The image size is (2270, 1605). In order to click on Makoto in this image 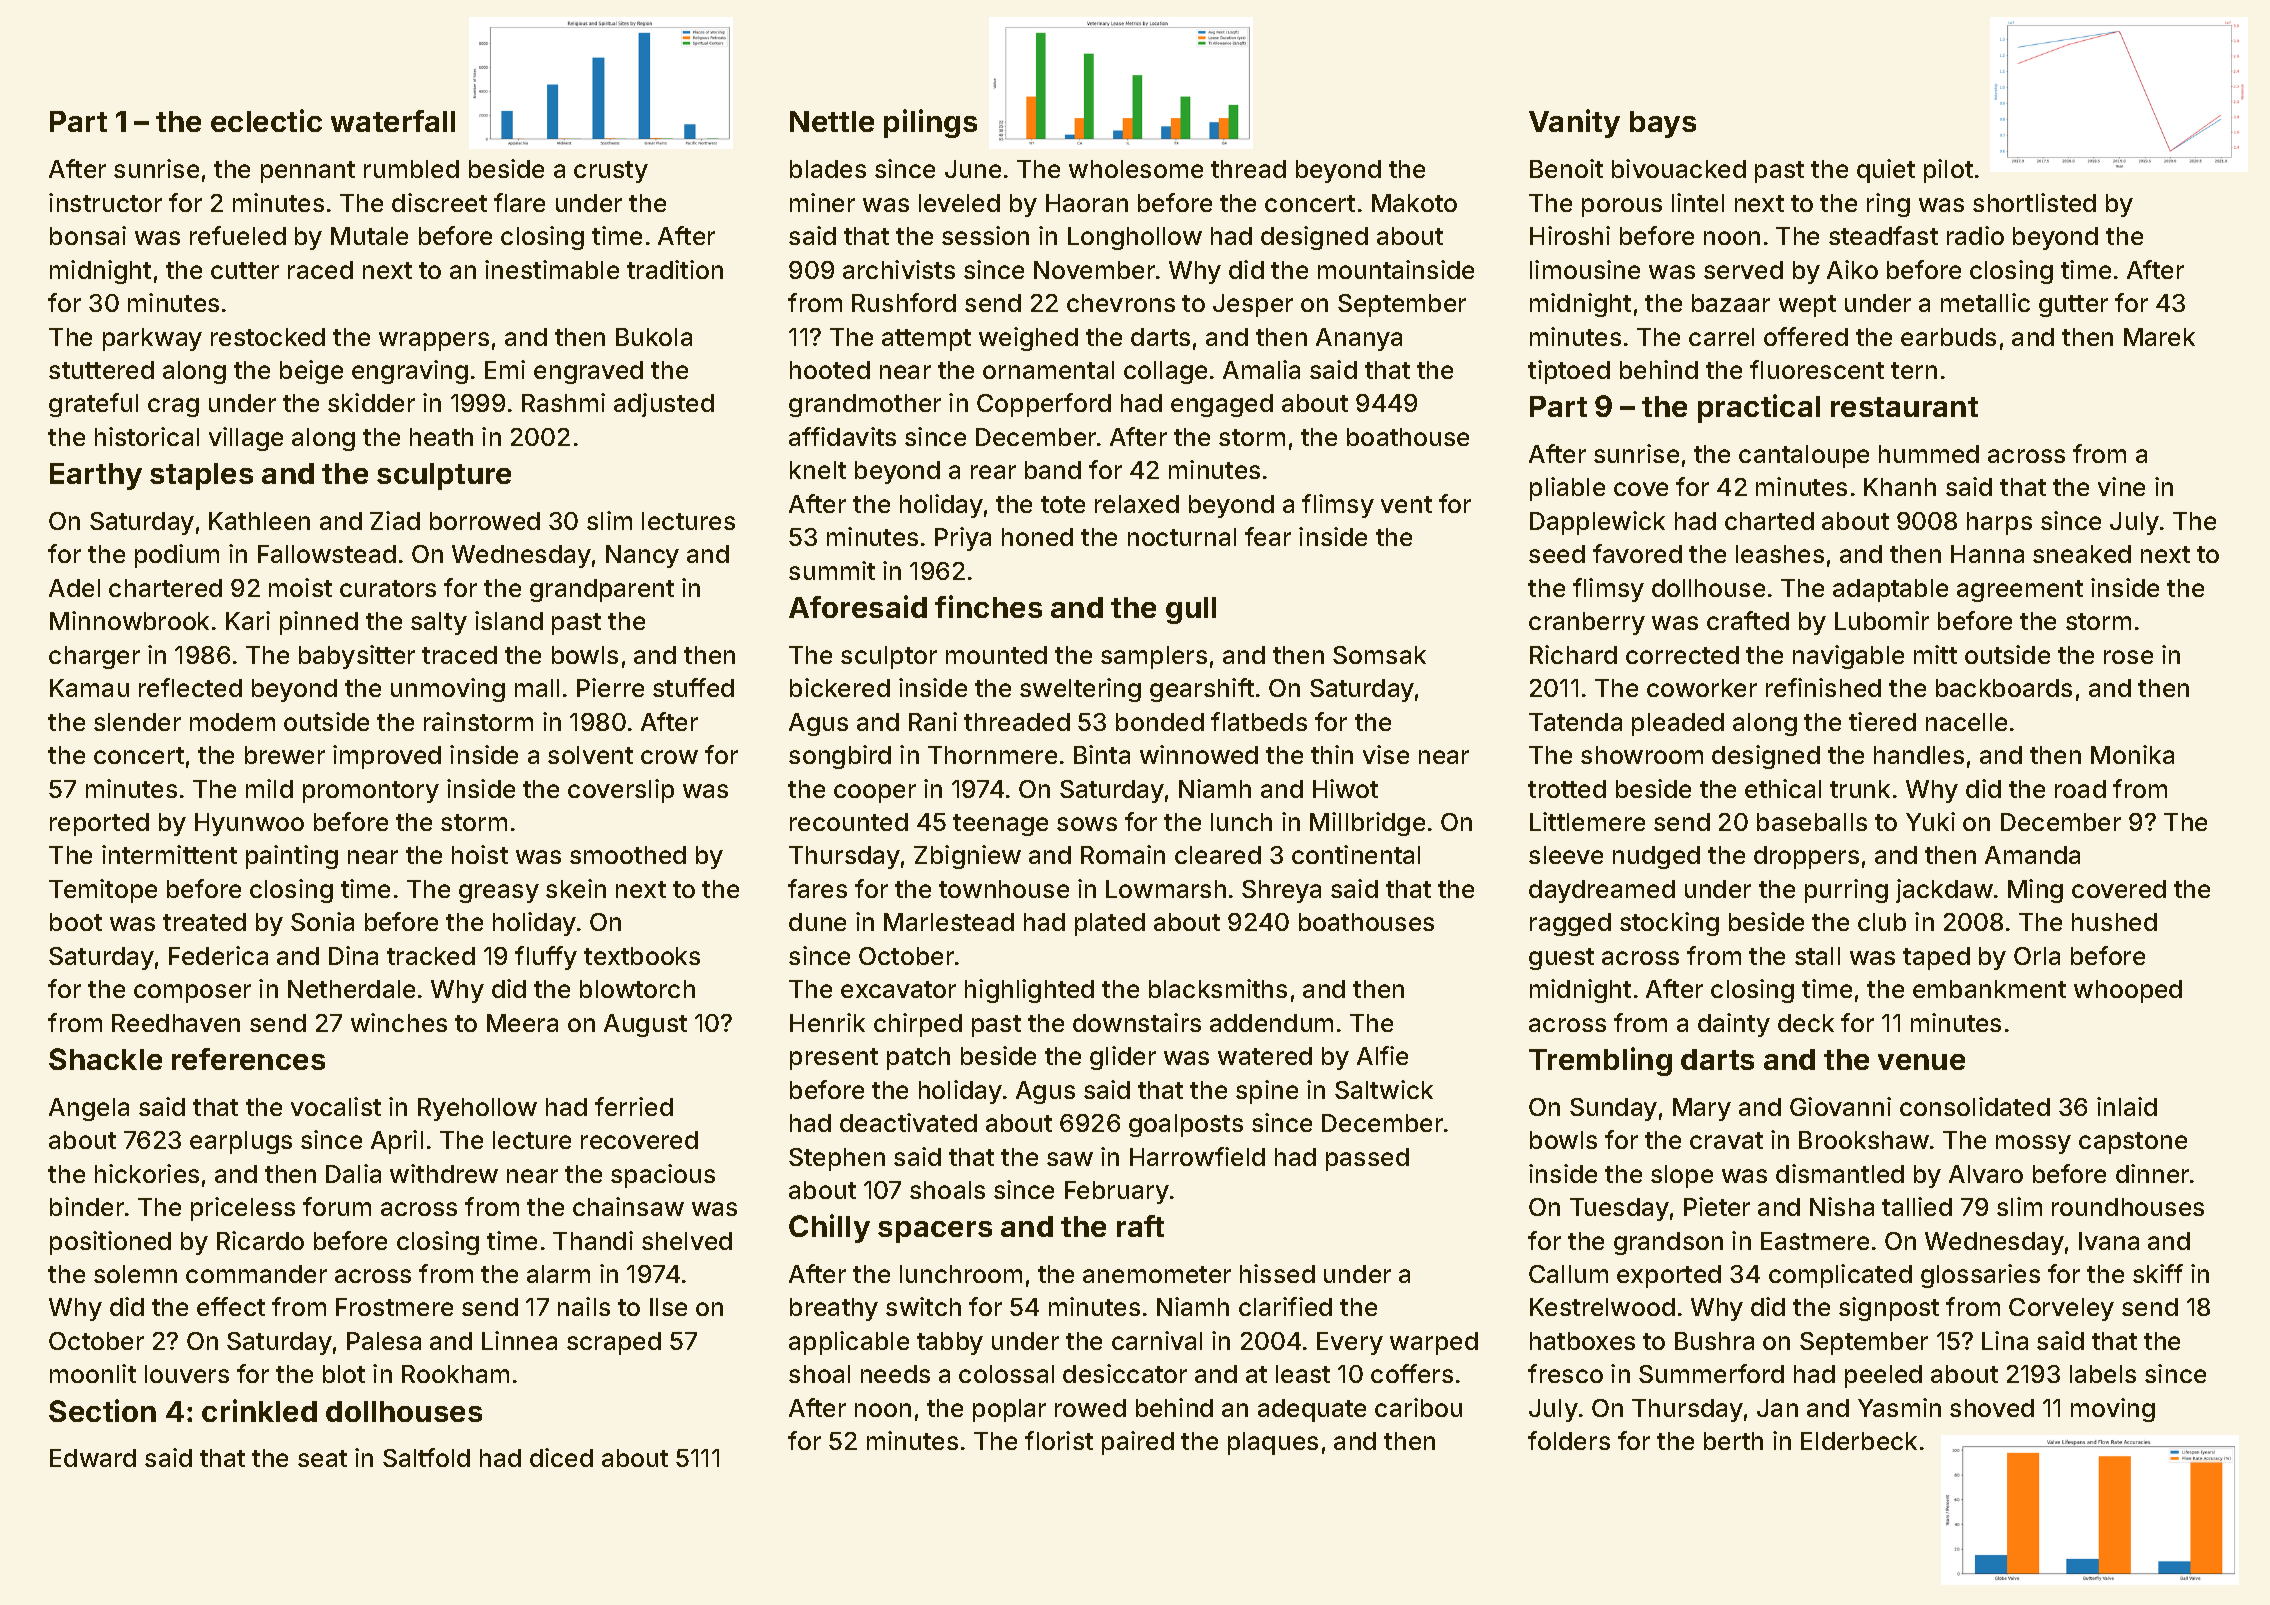, I will do `click(1414, 203)`.
